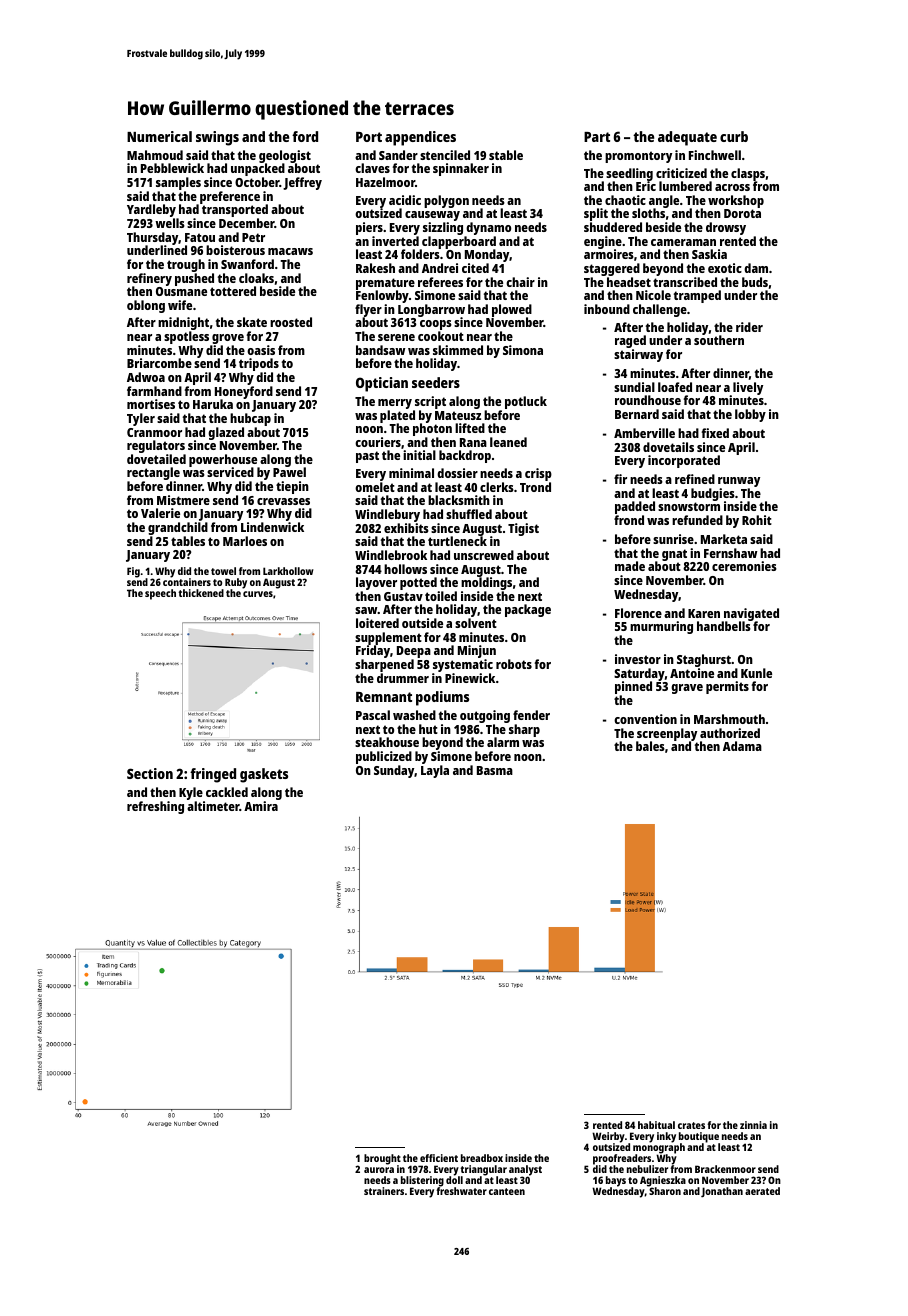  Describe the element at coordinates (382, 1160) in the screenshot. I see `brought` at that location.
